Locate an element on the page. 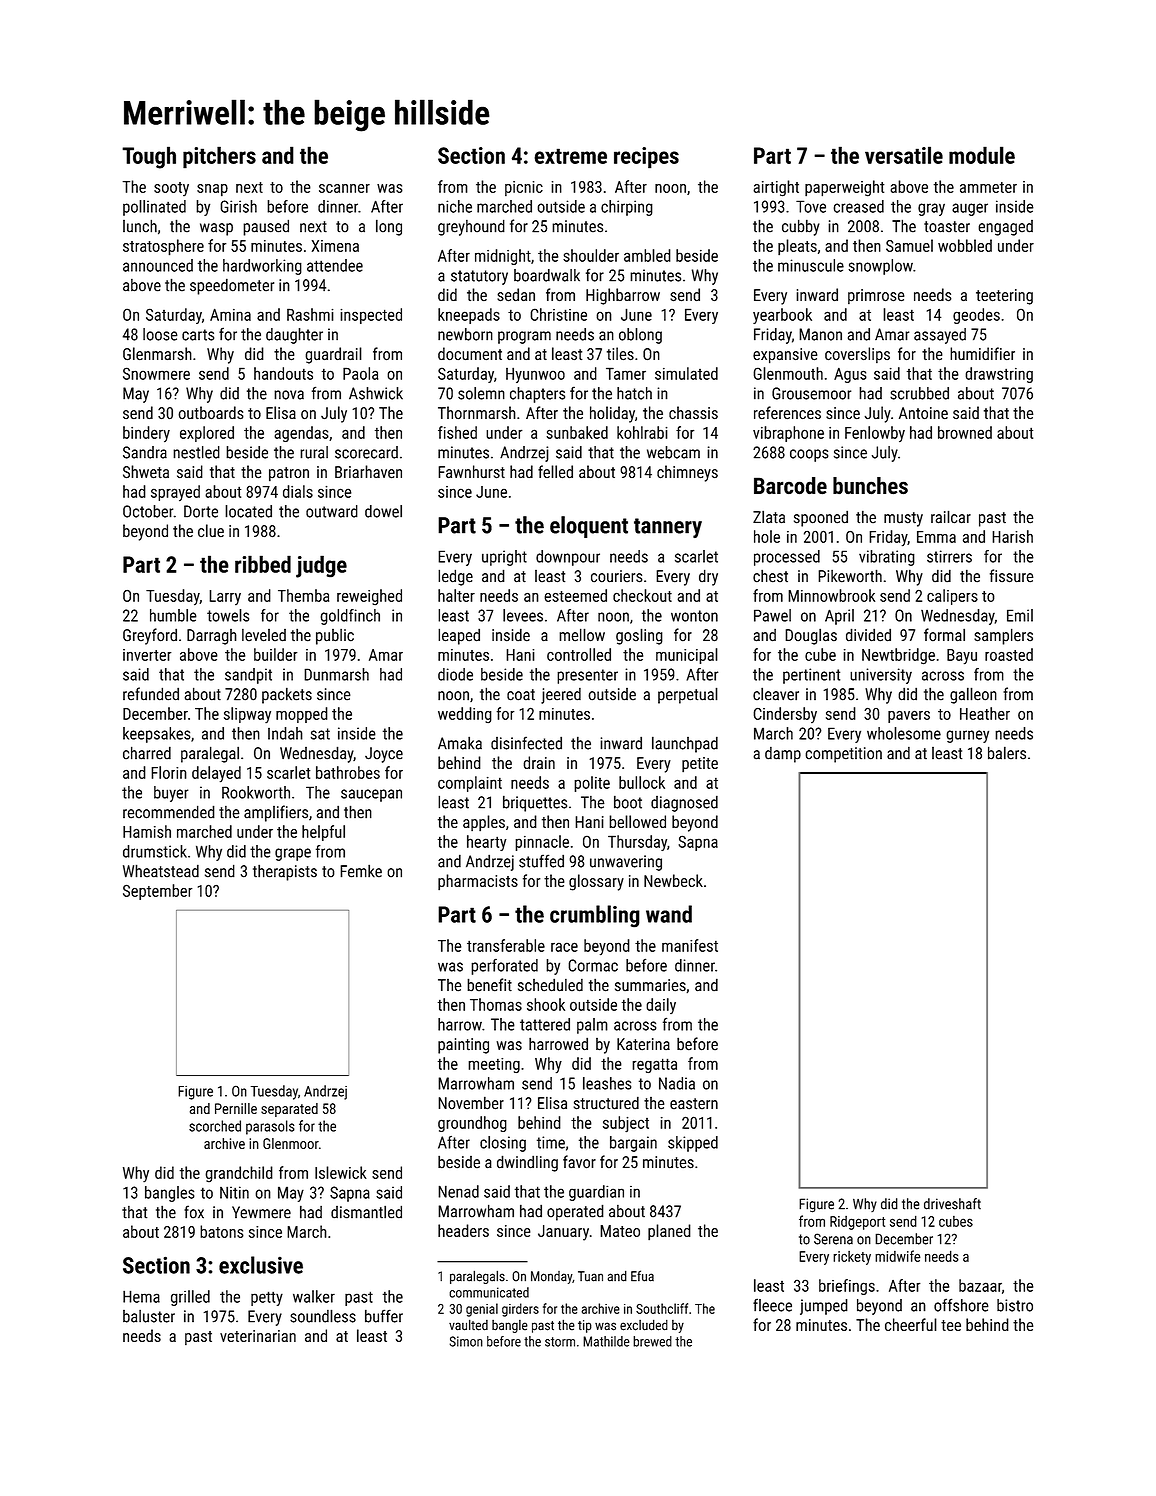 The height and width of the image is (1496, 1156). Pernille is located at coordinates (236, 1108).
